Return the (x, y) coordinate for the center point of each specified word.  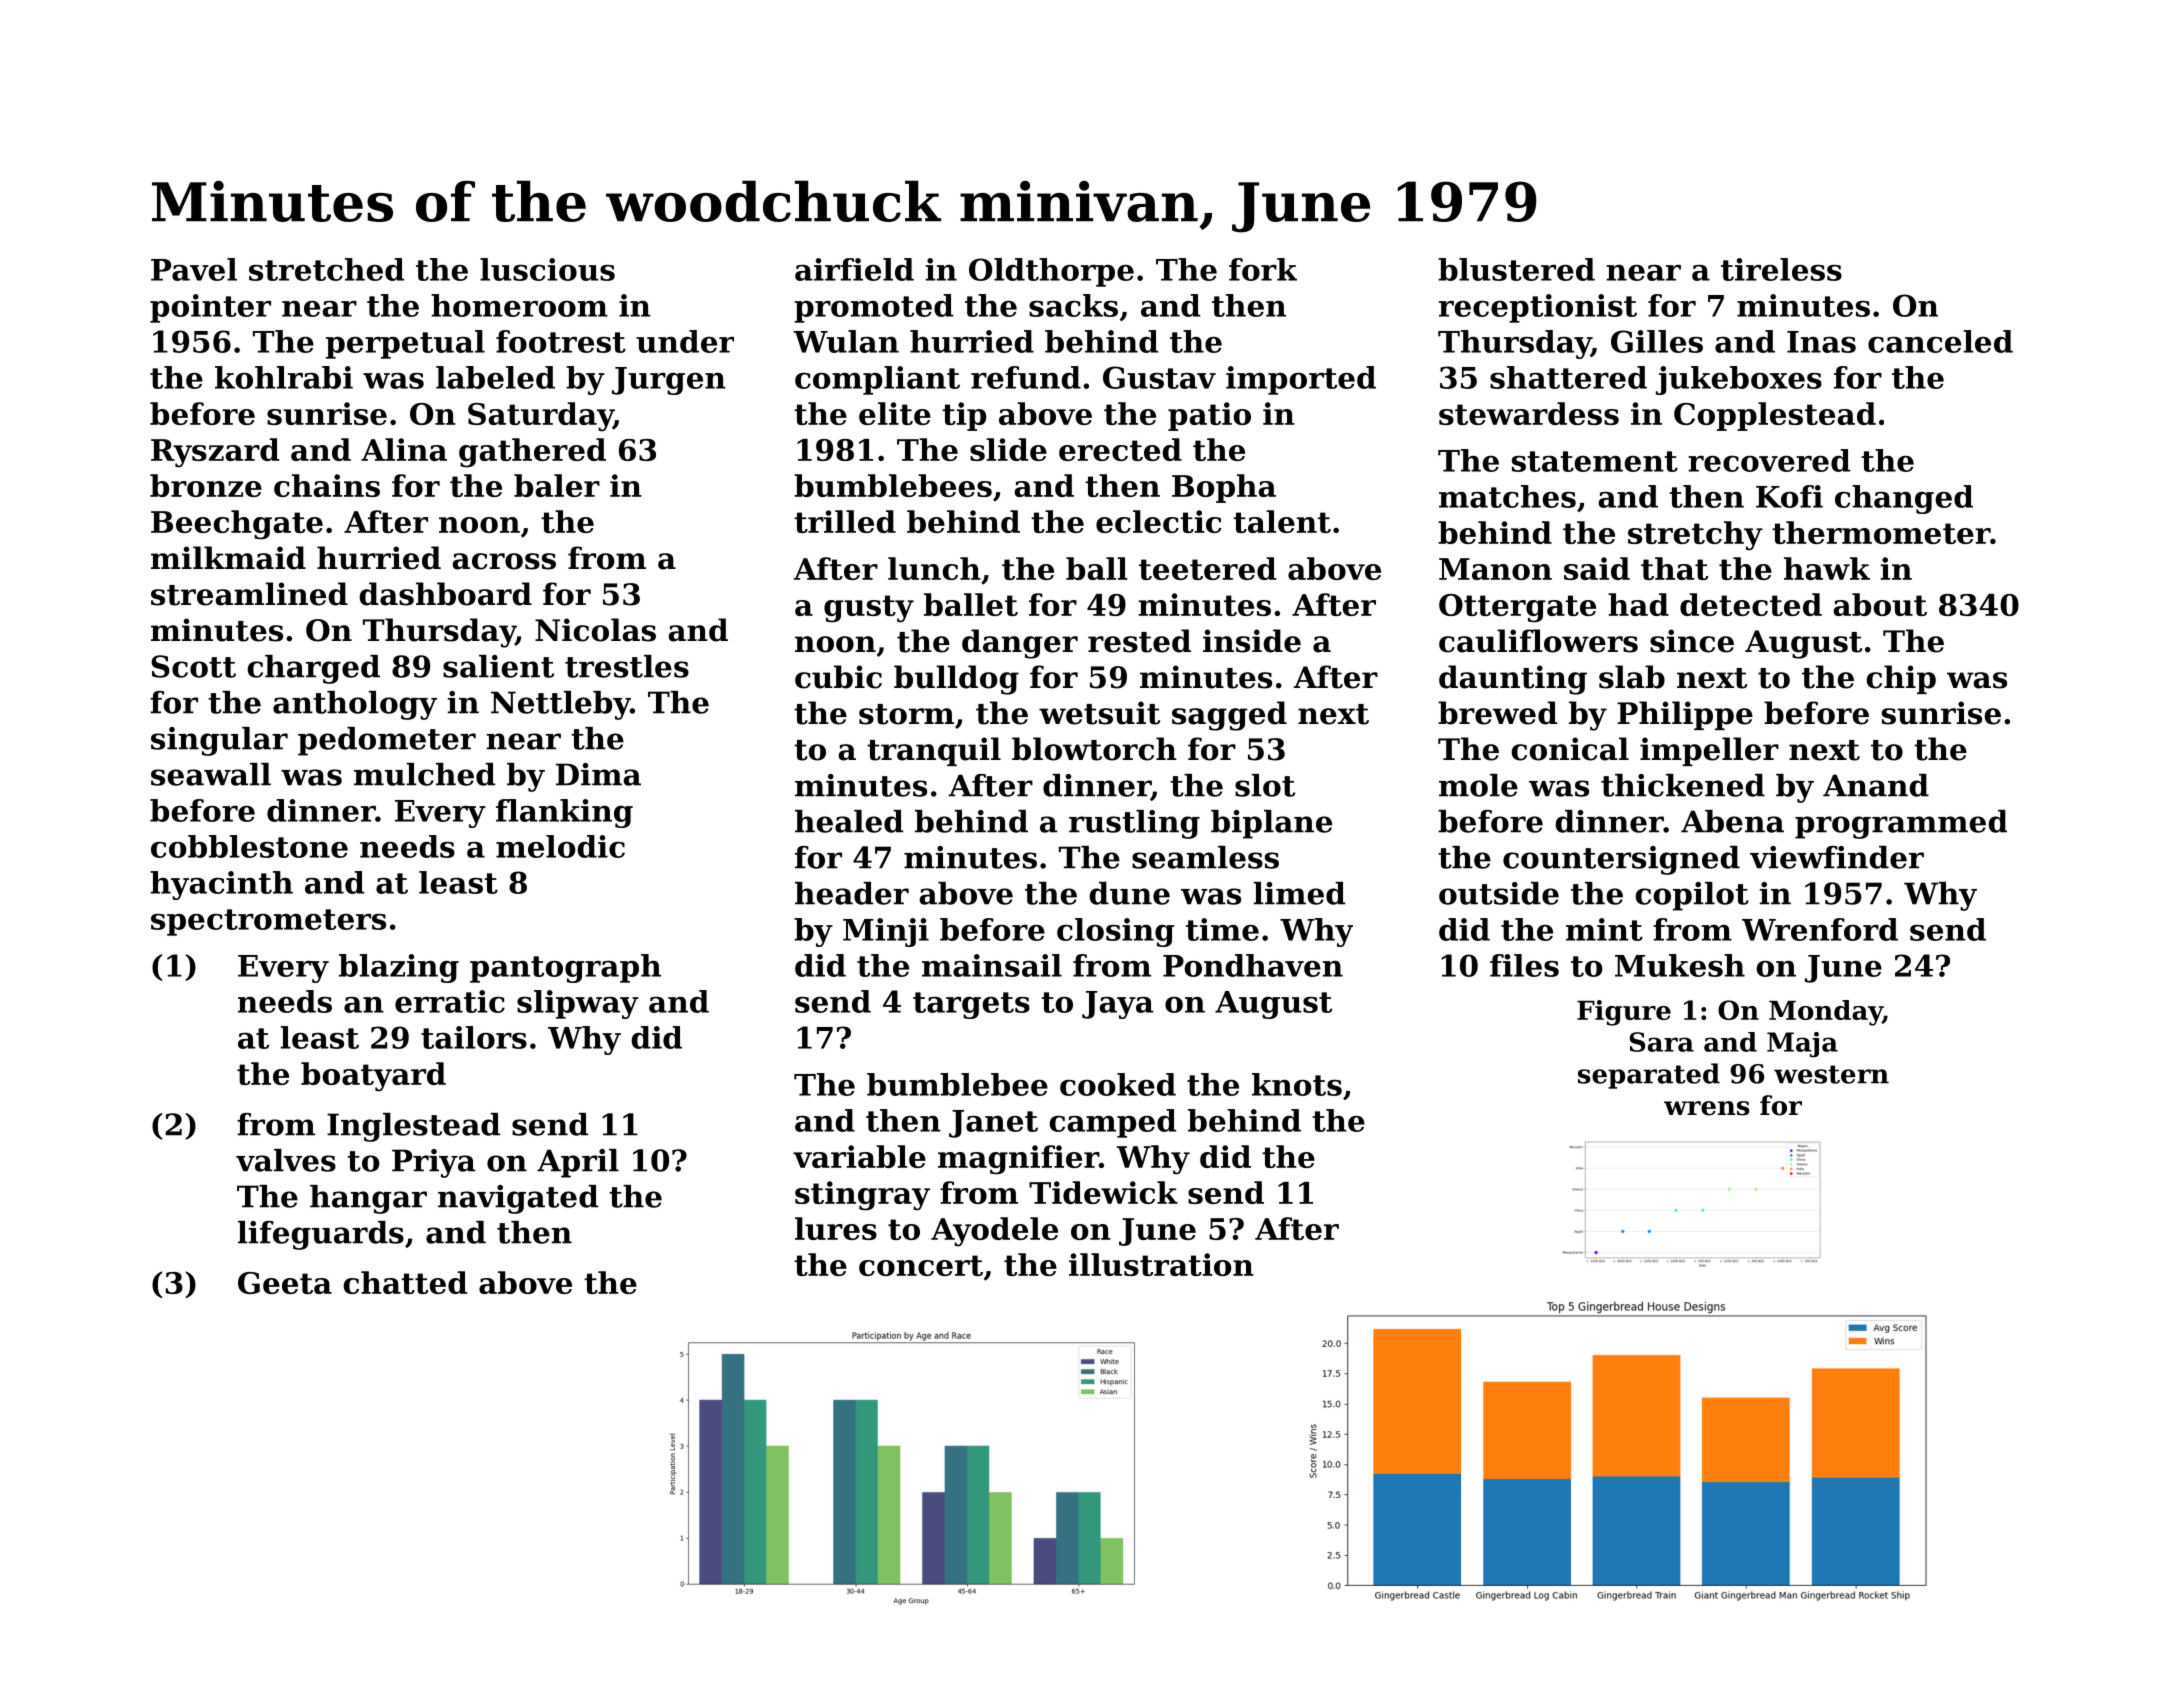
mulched (424, 774)
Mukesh (1680, 965)
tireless (1781, 269)
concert (921, 1265)
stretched (326, 269)
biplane (1271, 824)
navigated (518, 1199)
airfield (854, 269)
